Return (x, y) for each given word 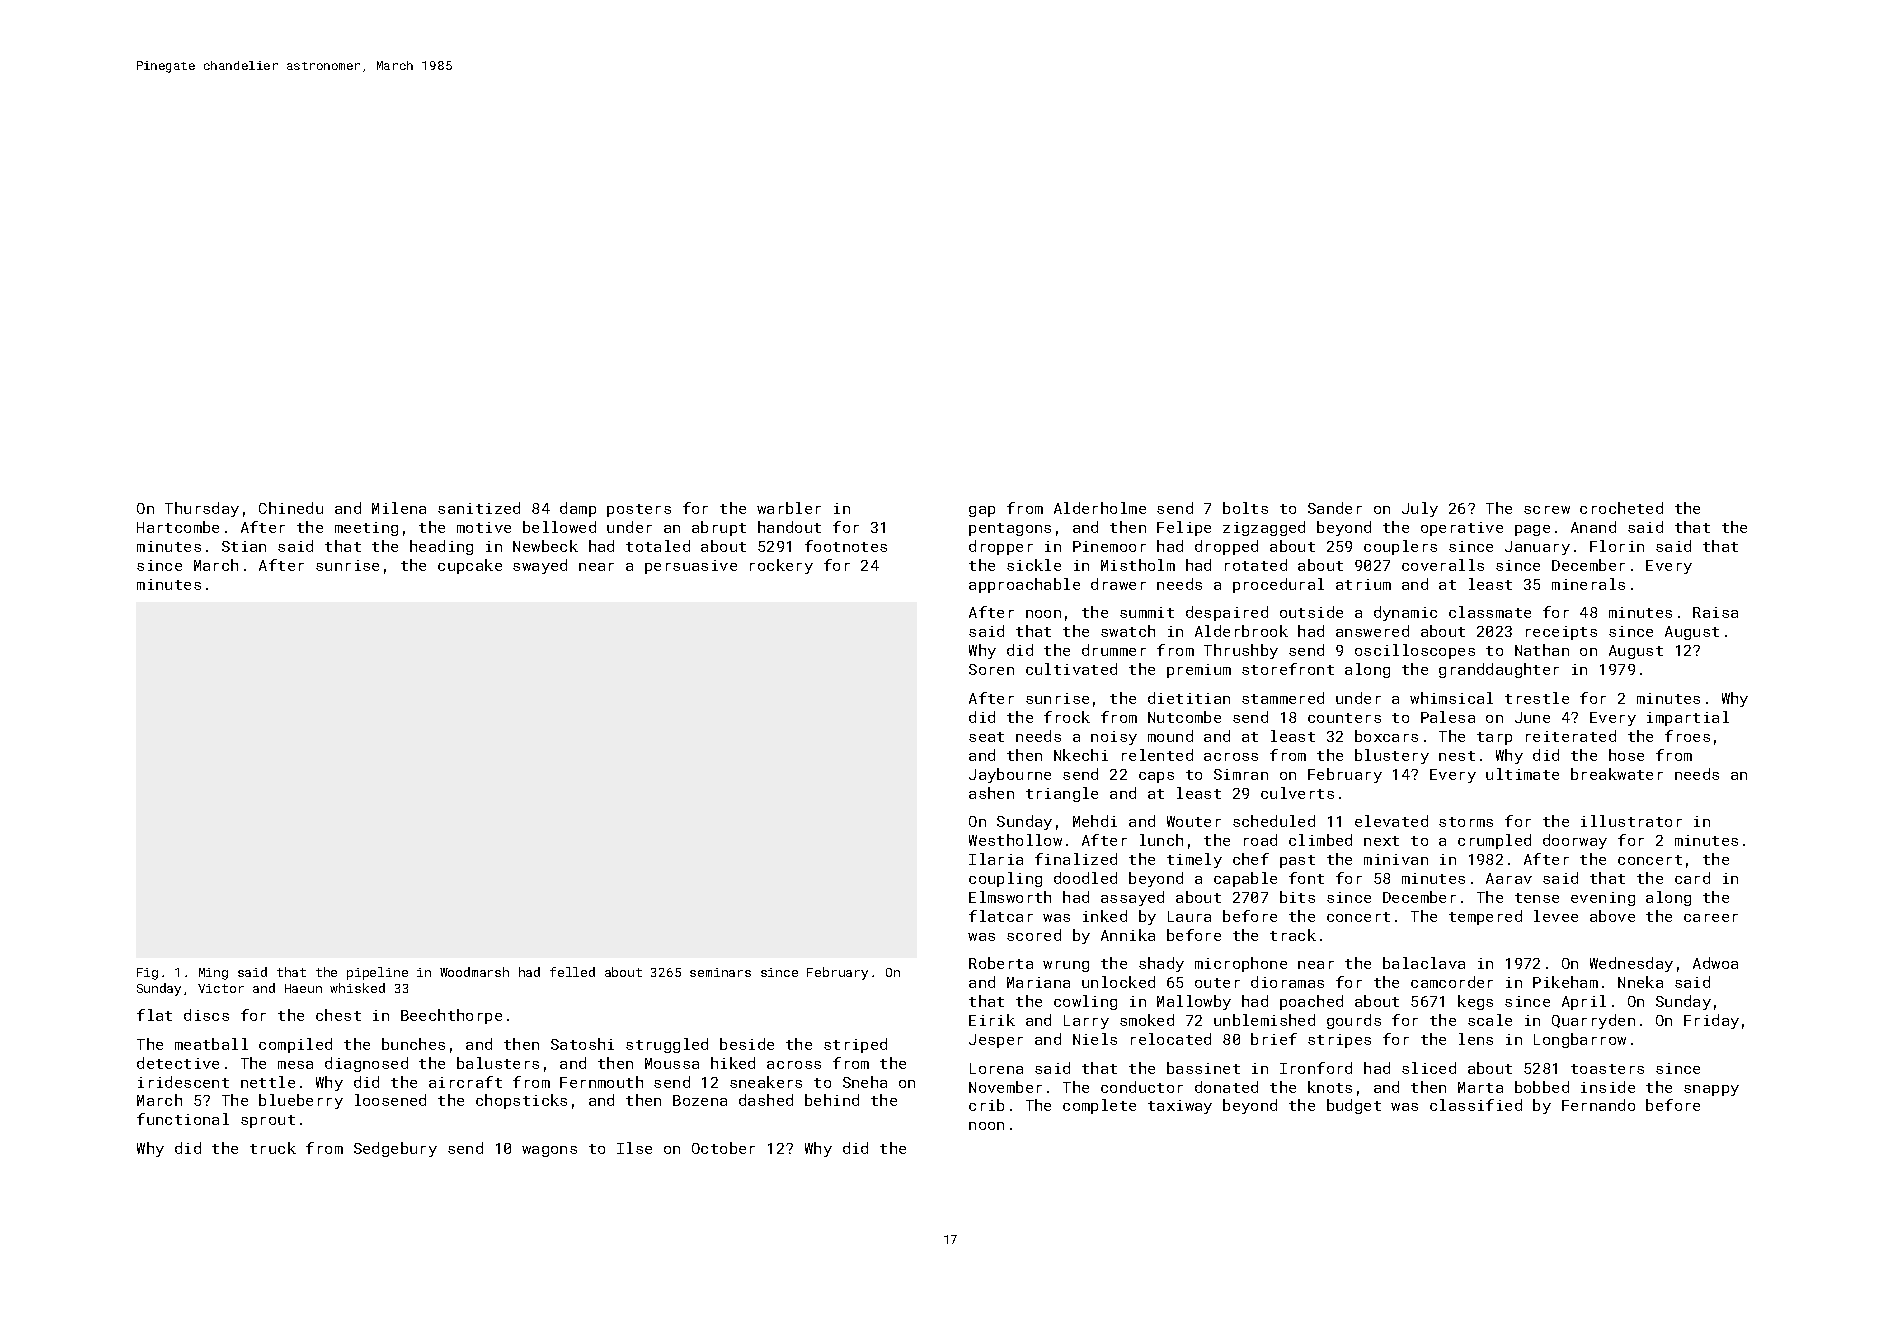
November (1005, 1087)
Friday (1711, 1021)
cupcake (470, 566)
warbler (789, 508)
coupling (1005, 879)
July (1420, 509)
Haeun (303, 988)
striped (855, 1045)
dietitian (1189, 698)
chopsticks (521, 1101)
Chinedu (291, 508)
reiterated (1571, 736)
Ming (213, 974)
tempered (1485, 917)
